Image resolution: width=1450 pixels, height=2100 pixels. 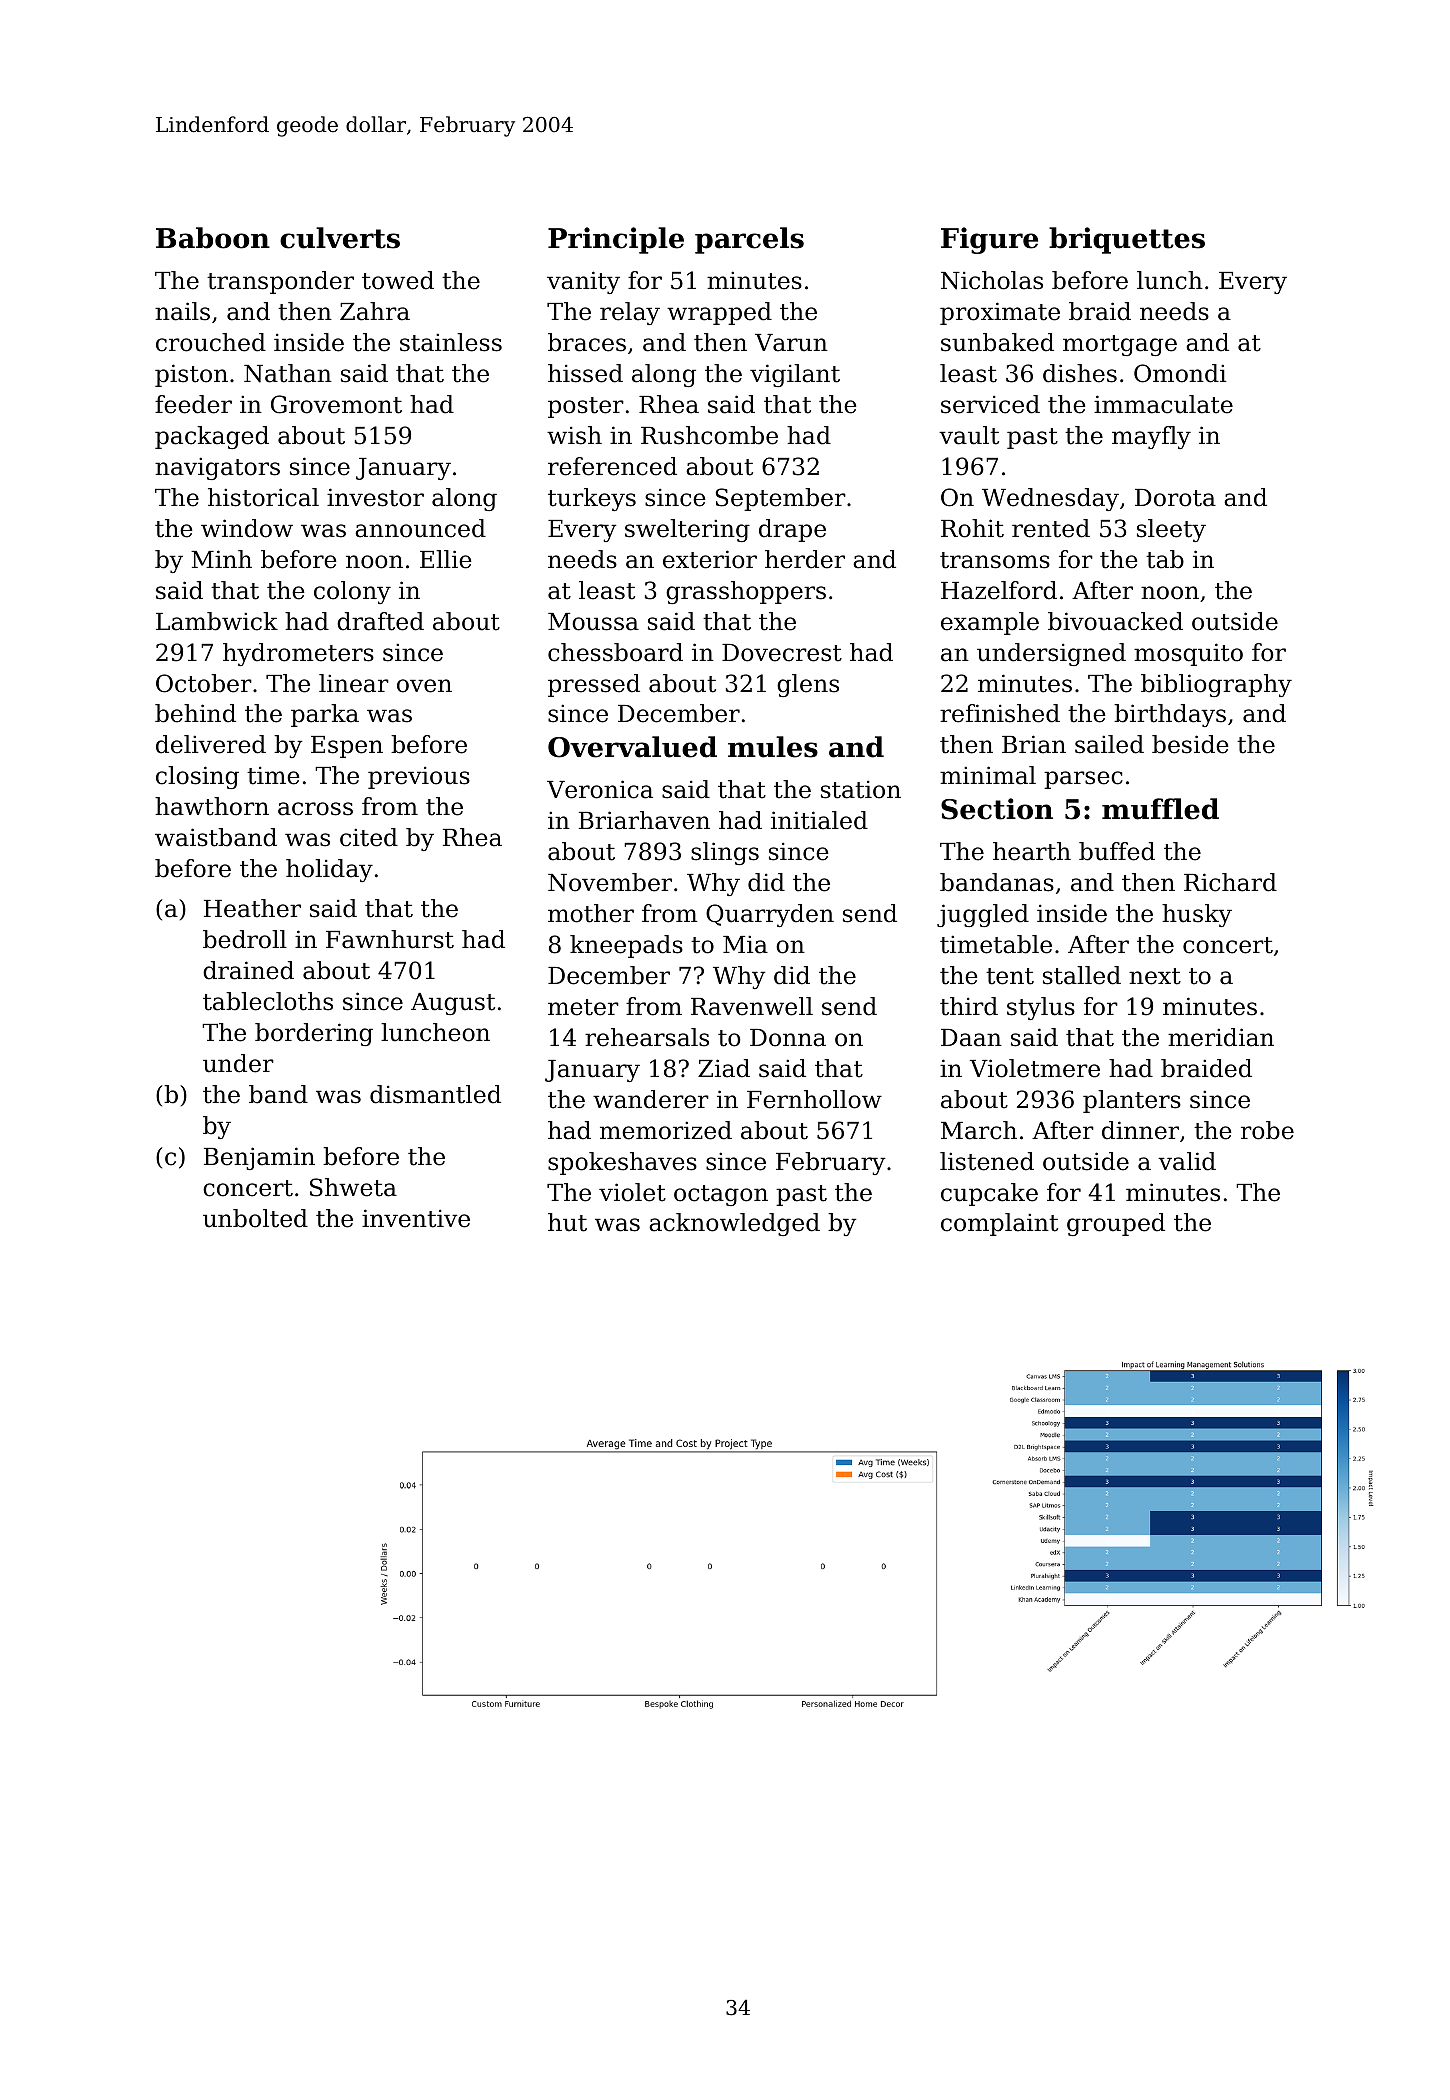 What do you see at coordinates (647, 1037) in the document?
I see `rehearsals` at bounding box center [647, 1037].
